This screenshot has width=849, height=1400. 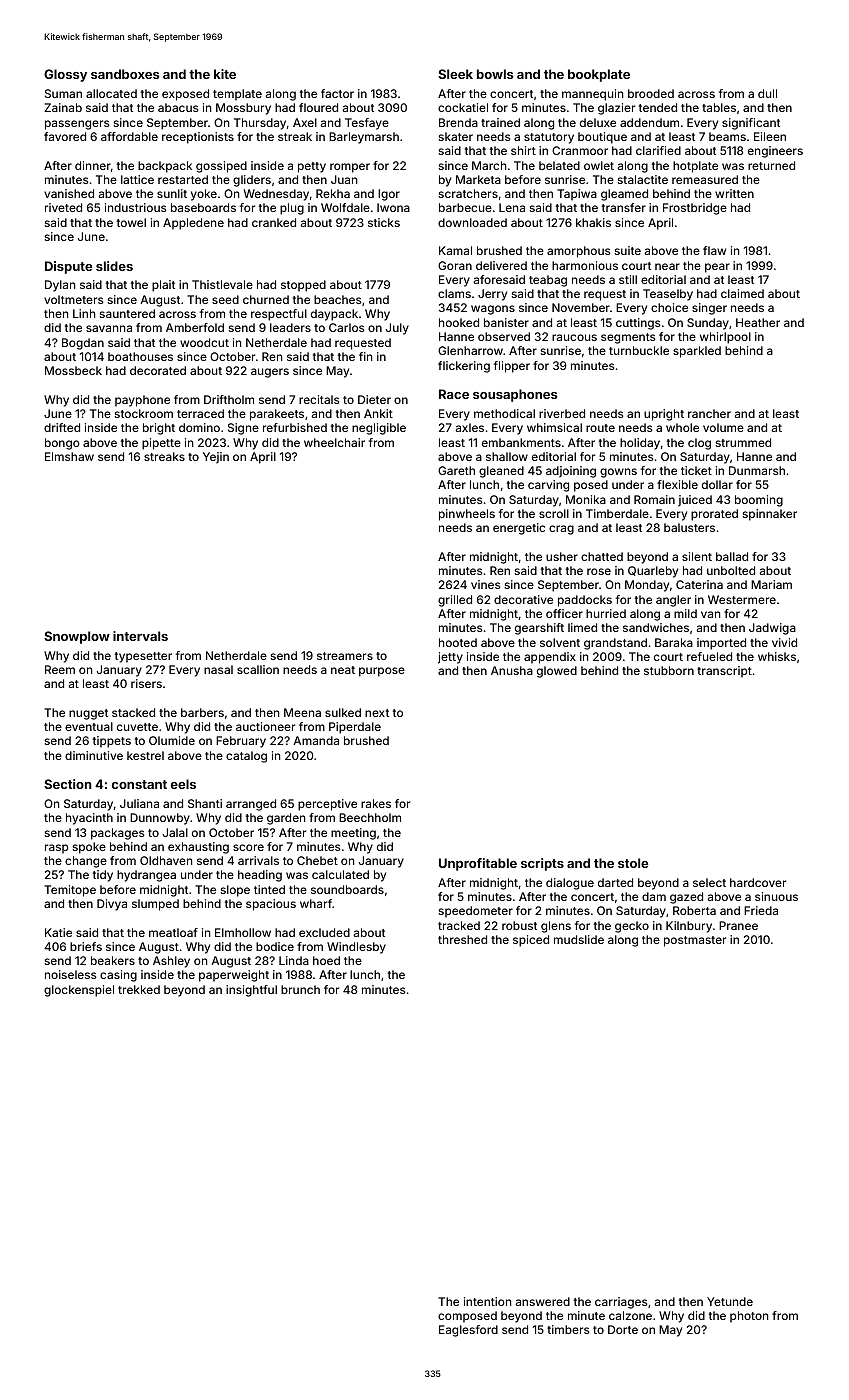 I want to click on trekked, so click(x=139, y=989).
